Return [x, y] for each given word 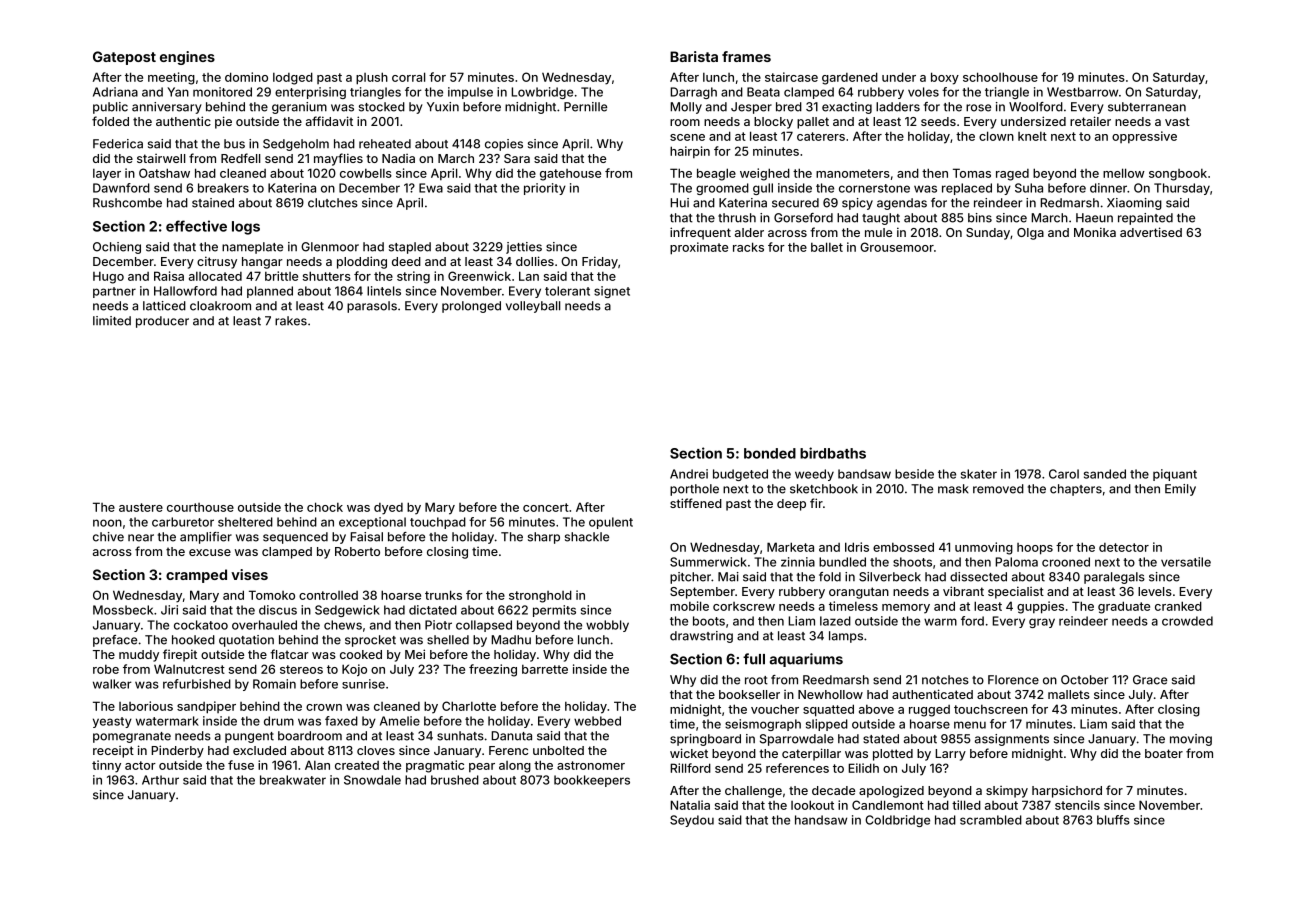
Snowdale [372, 780]
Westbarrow [1082, 92]
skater [979, 474]
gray [1042, 623]
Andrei [689, 474]
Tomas [972, 173]
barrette [545, 669]
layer [107, 175]
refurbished [197, 684]
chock [325, 507]
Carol [1064, 474]
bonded [770, 453]
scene [687, 137]
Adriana [115, 92]
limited [112, 321]
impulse [470, 93]
